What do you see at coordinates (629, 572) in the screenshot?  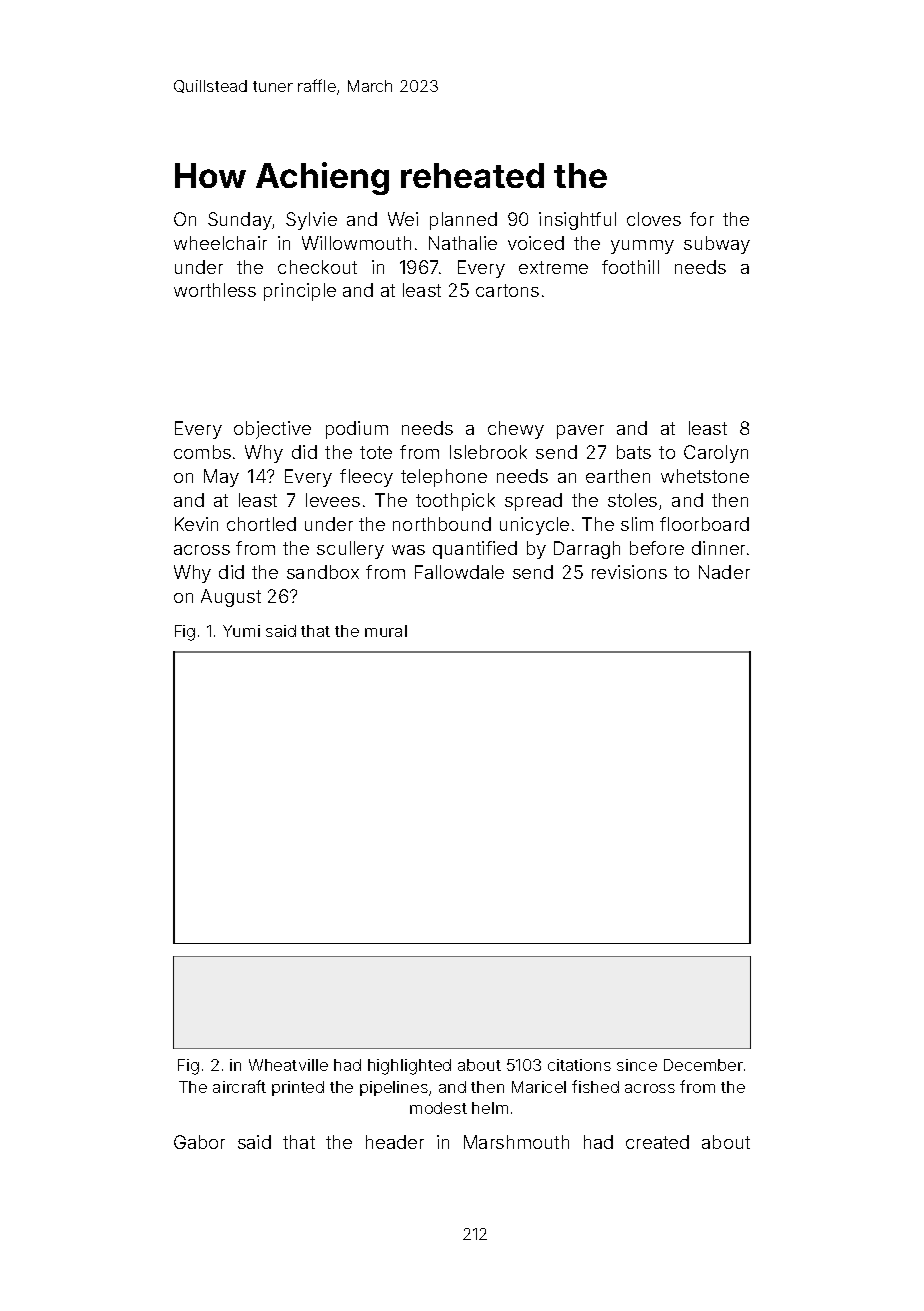 I see `revisions` at bounding box center [629, 572].
